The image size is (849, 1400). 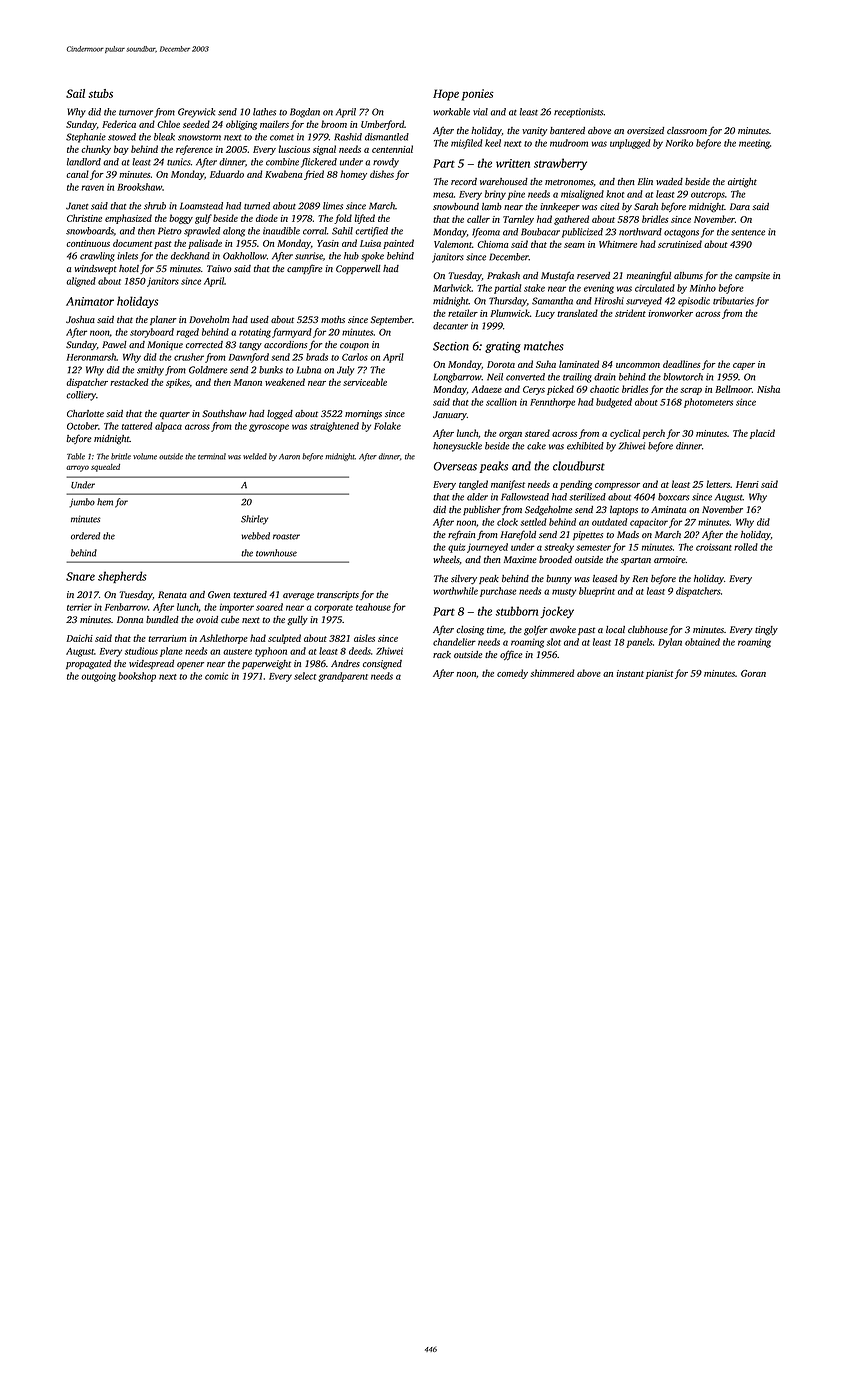 I want to click on Pawel, so click(x=114, y=344).
